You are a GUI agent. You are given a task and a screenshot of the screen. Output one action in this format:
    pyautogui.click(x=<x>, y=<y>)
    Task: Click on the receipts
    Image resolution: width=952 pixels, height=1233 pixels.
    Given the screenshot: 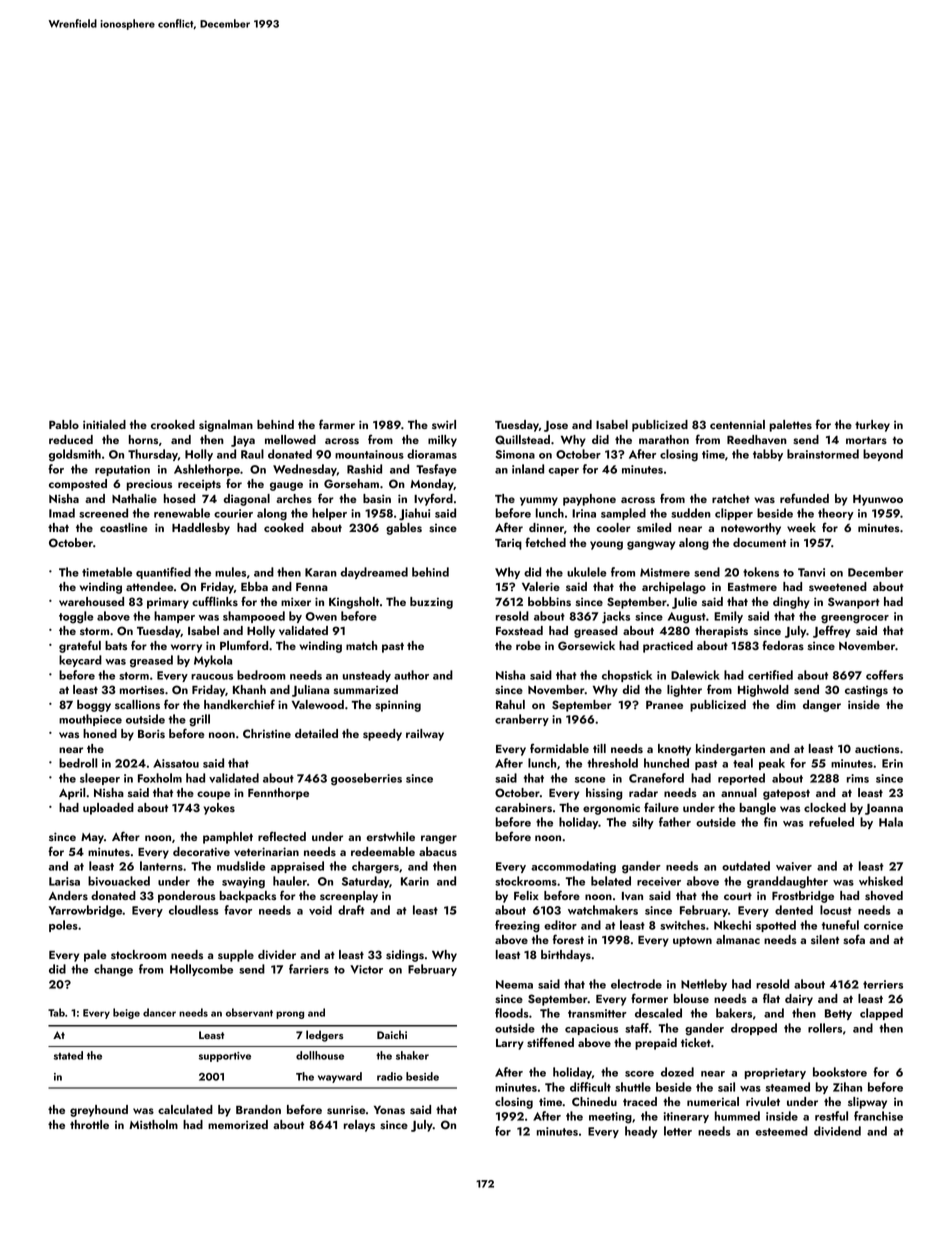 What is the action you would take?
    pyautogui.click(x=199, y=485)
